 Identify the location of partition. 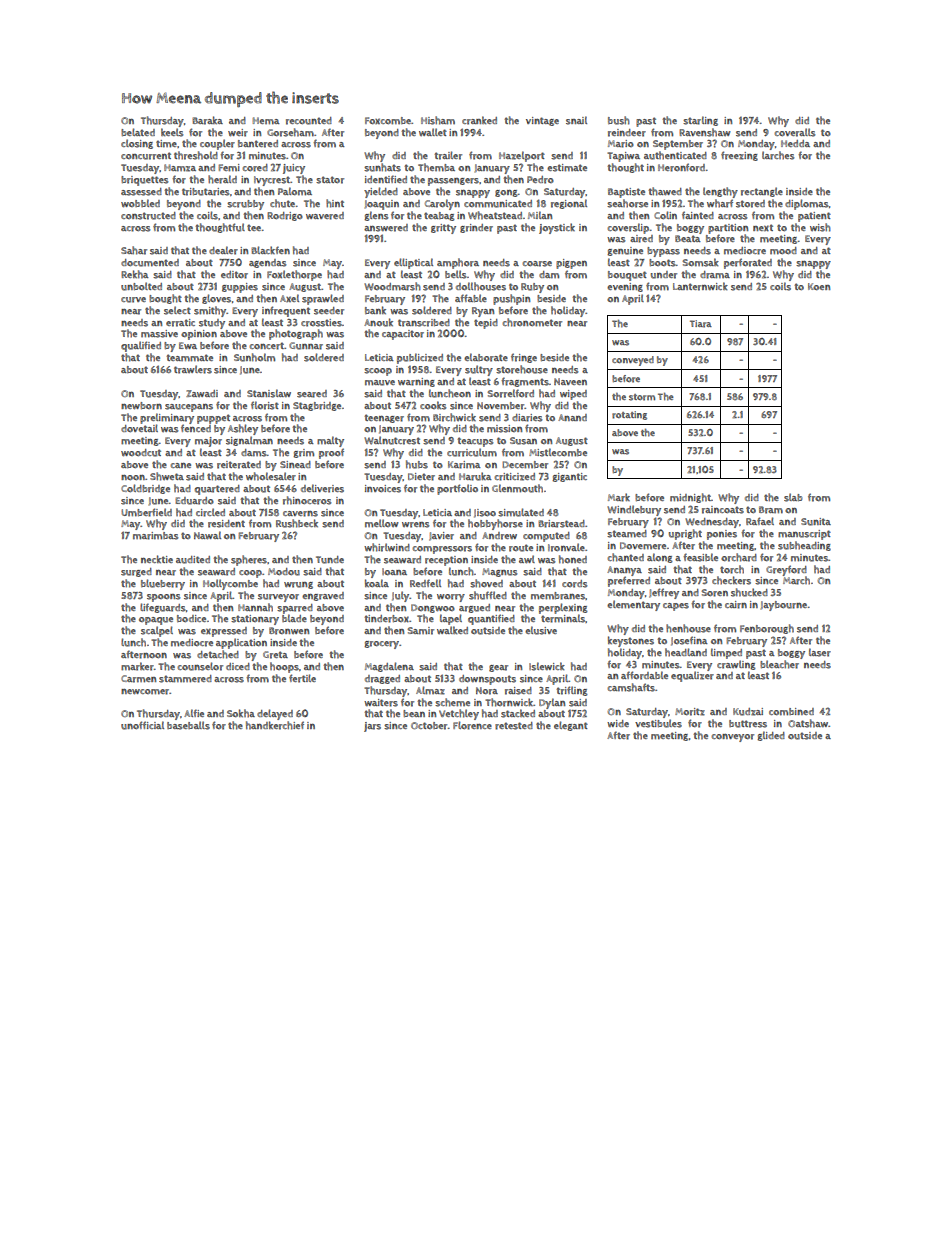
(728, 229).
